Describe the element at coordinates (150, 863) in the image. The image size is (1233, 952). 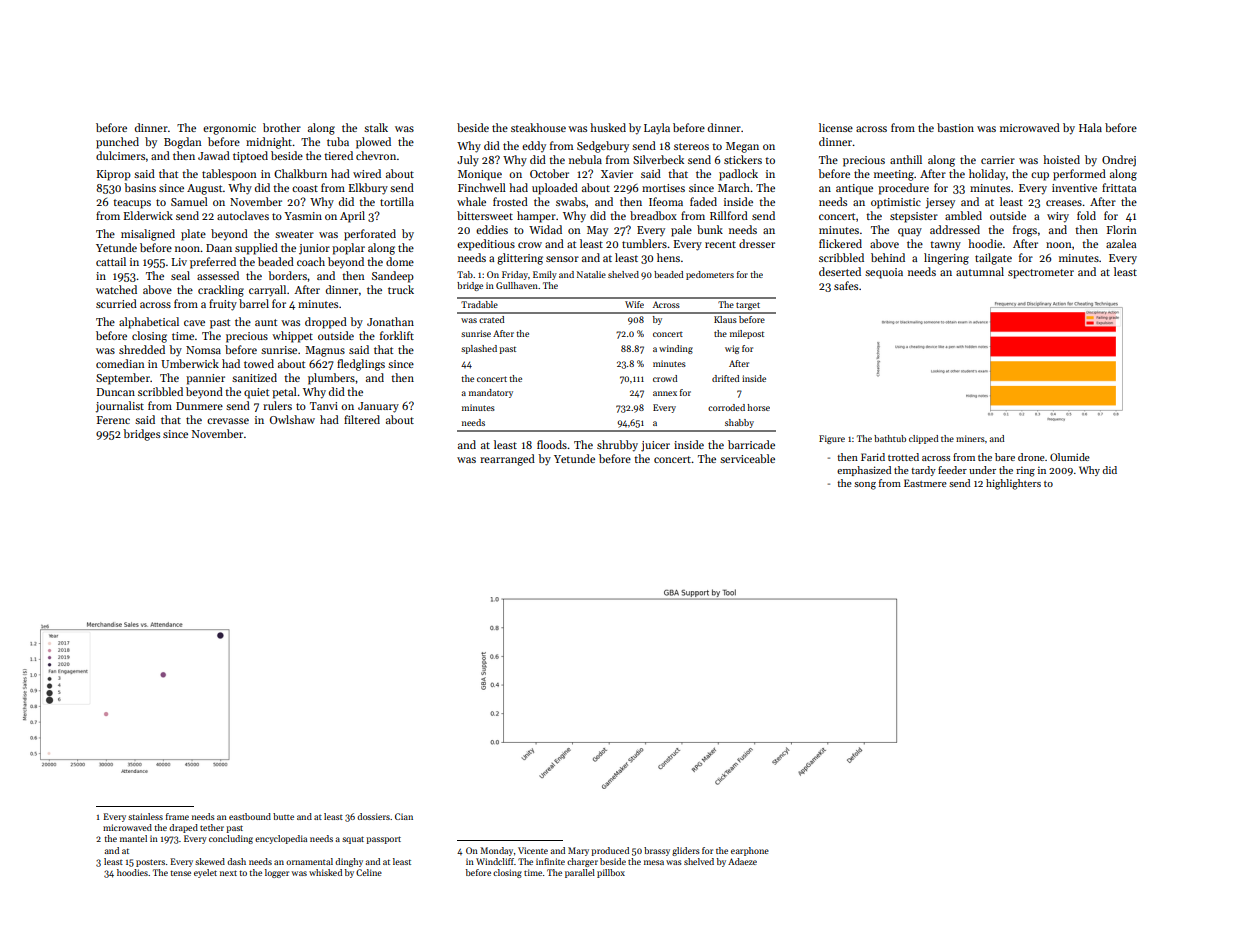
I see `posters` at that location.
